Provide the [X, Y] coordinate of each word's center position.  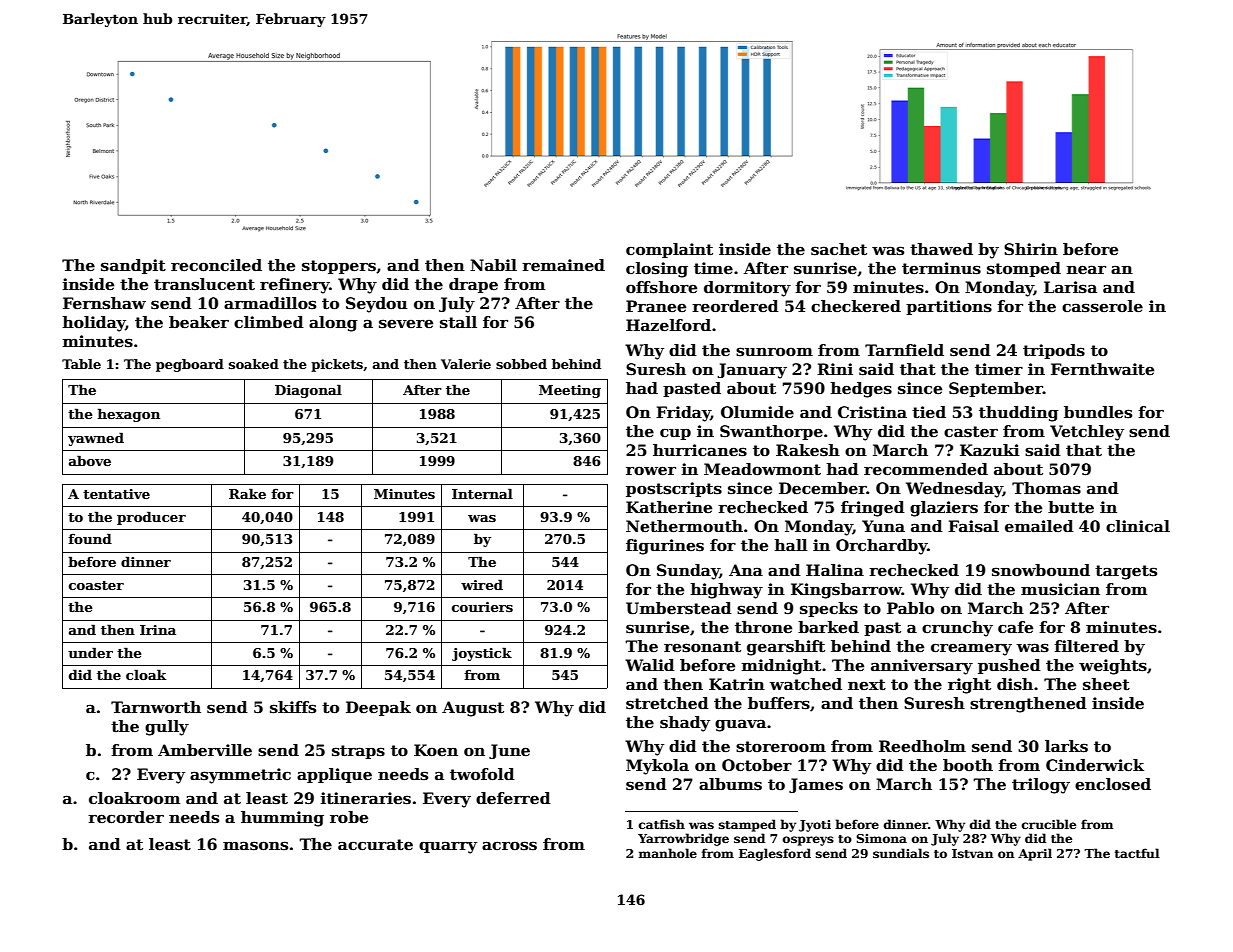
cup [675, 434]
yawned [96, 439]
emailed [1039, 526]
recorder [126, 817]
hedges [861, 390]
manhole [668, 853]
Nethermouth [684, 526]
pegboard [190, 365]
